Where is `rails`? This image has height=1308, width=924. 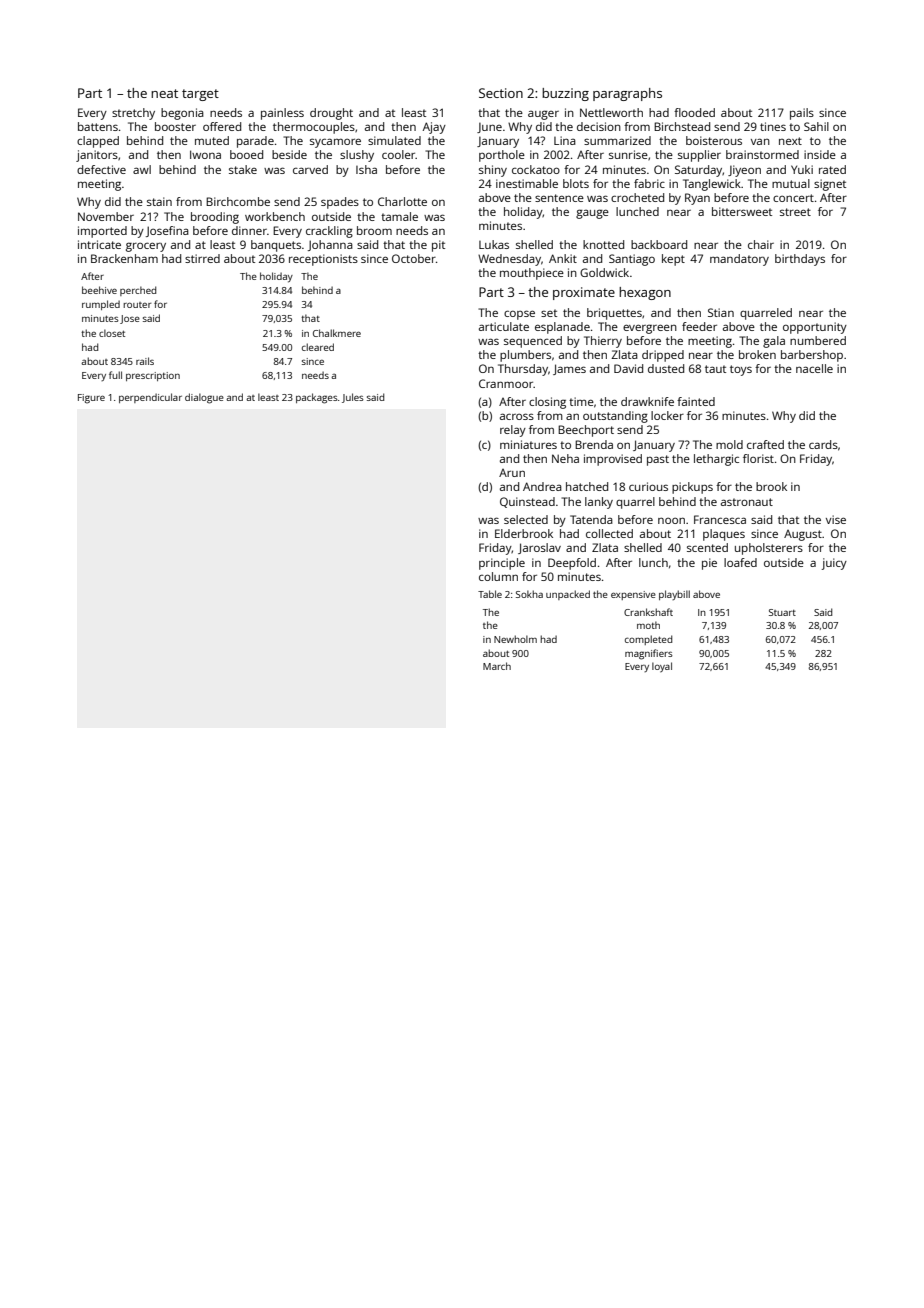 rails is located at coordinates (145, 361).
